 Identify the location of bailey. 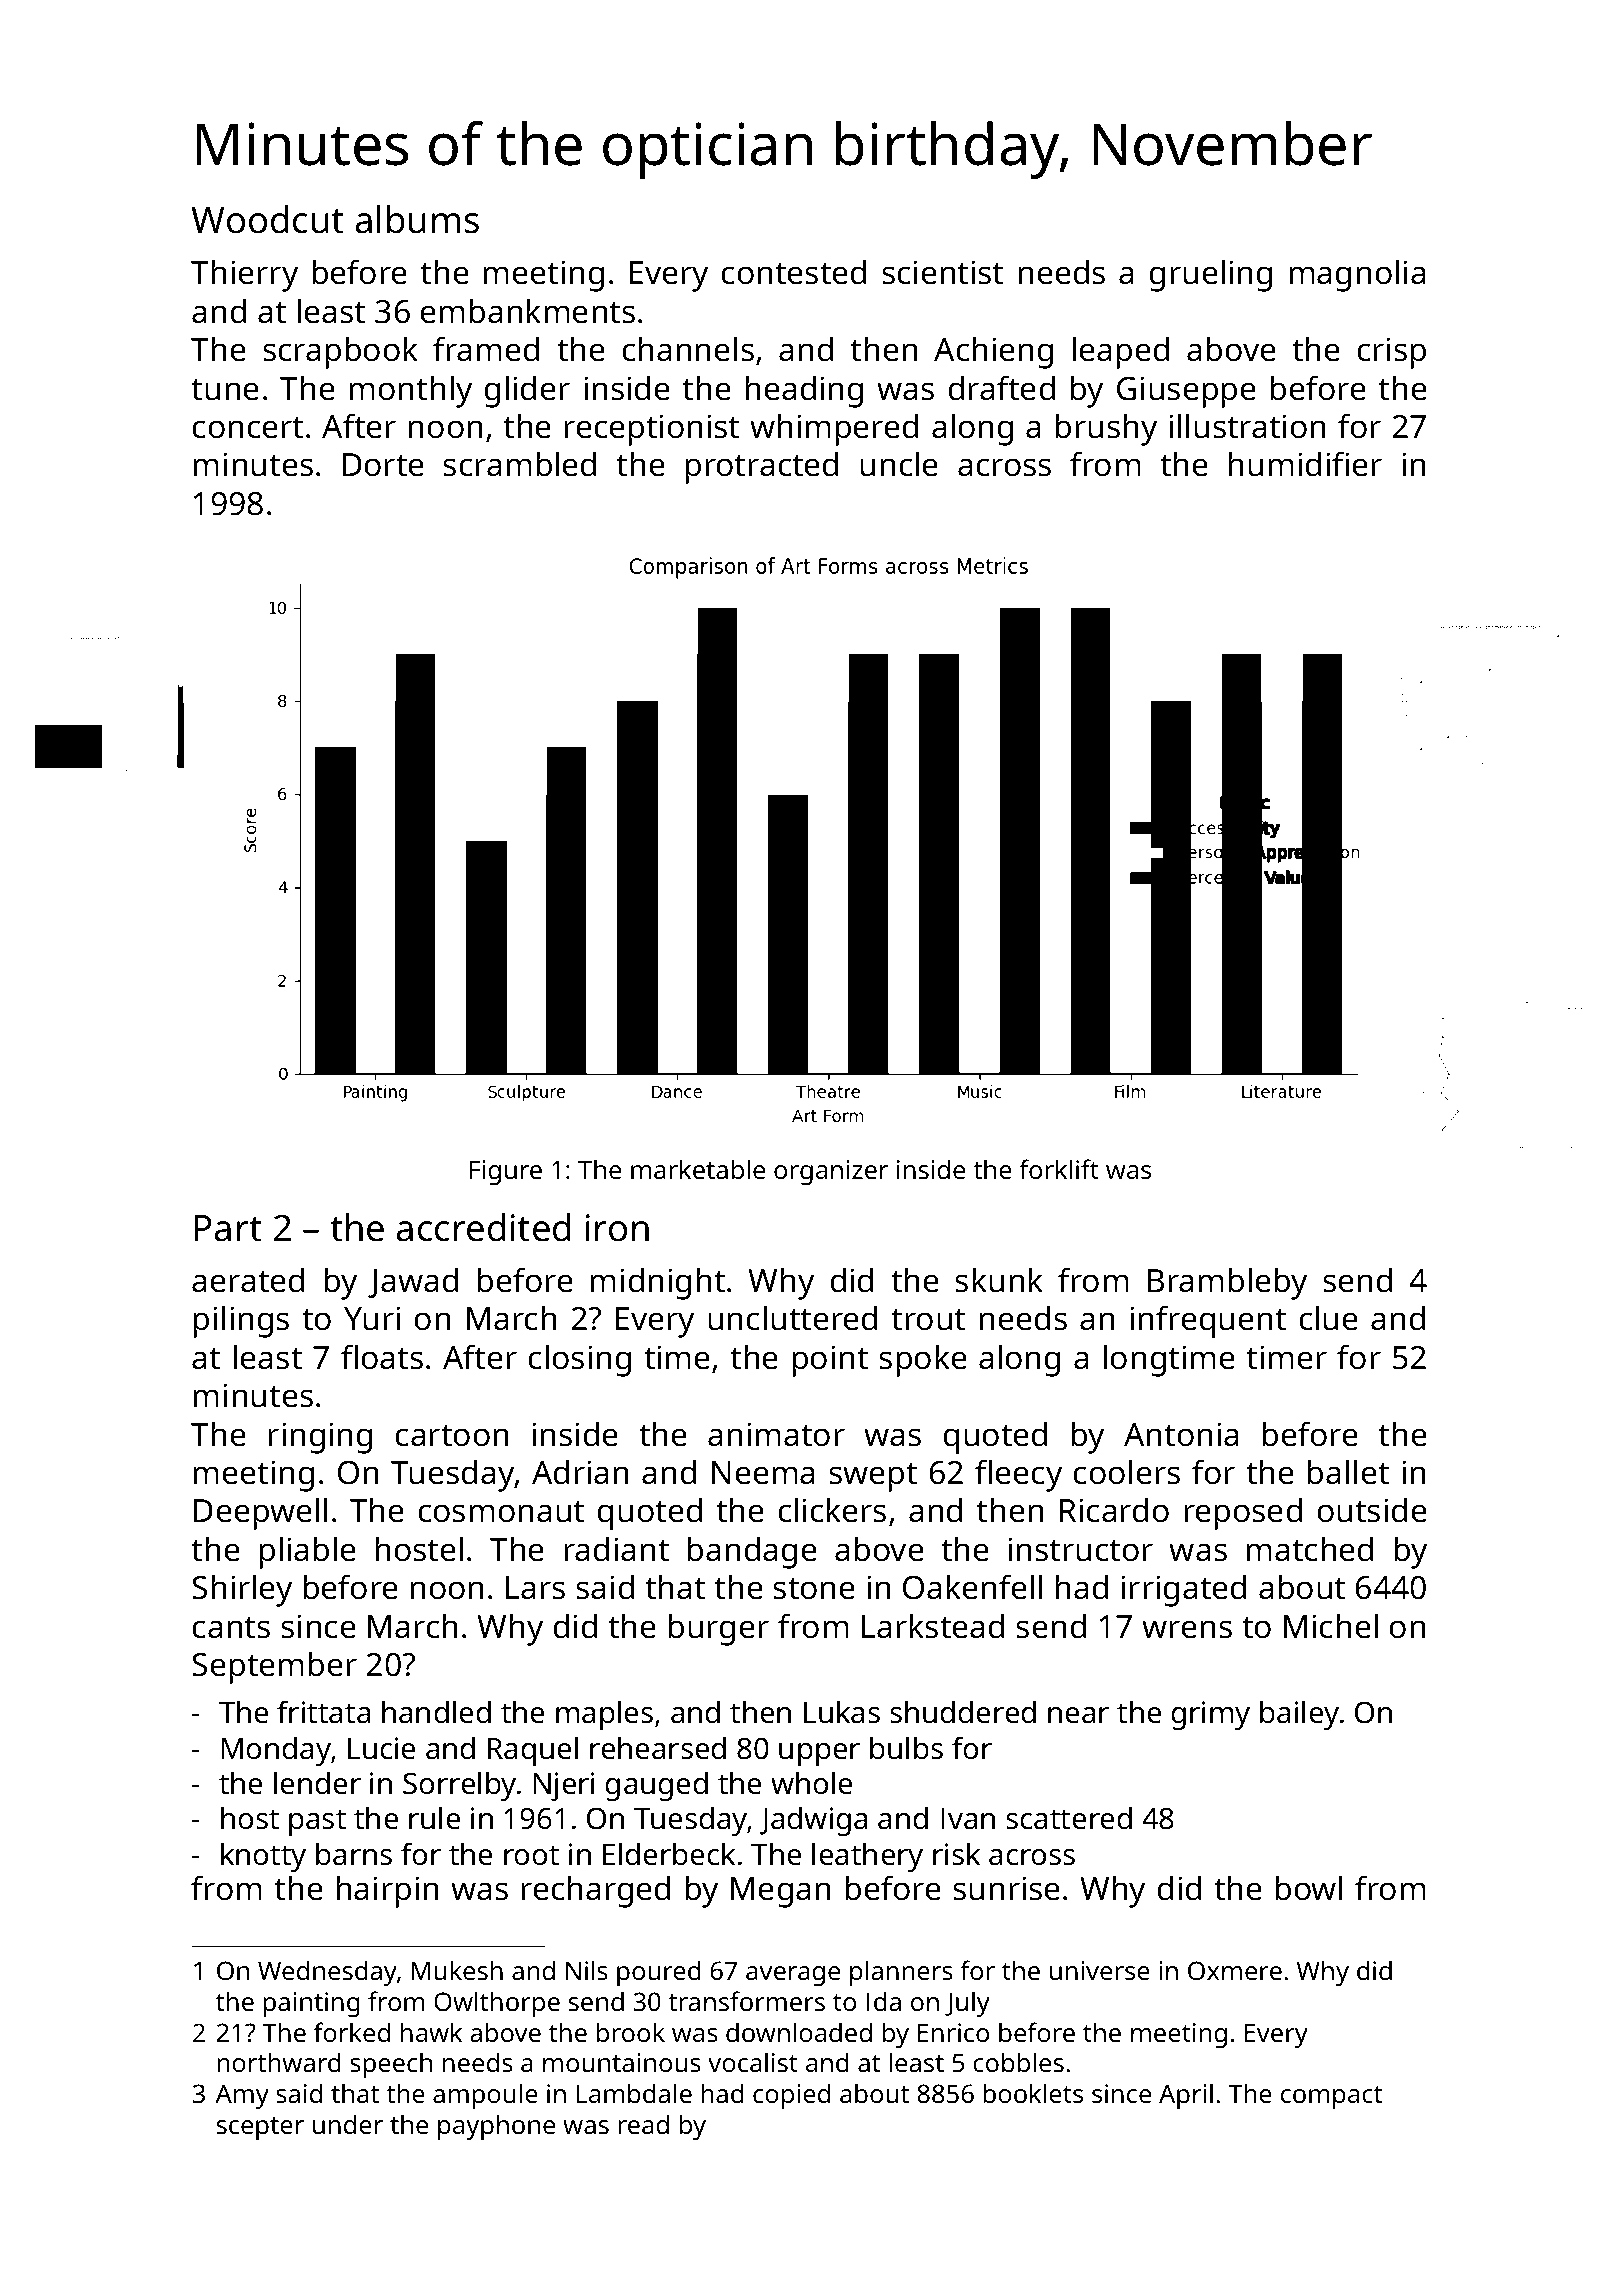
(1299, 1715).
